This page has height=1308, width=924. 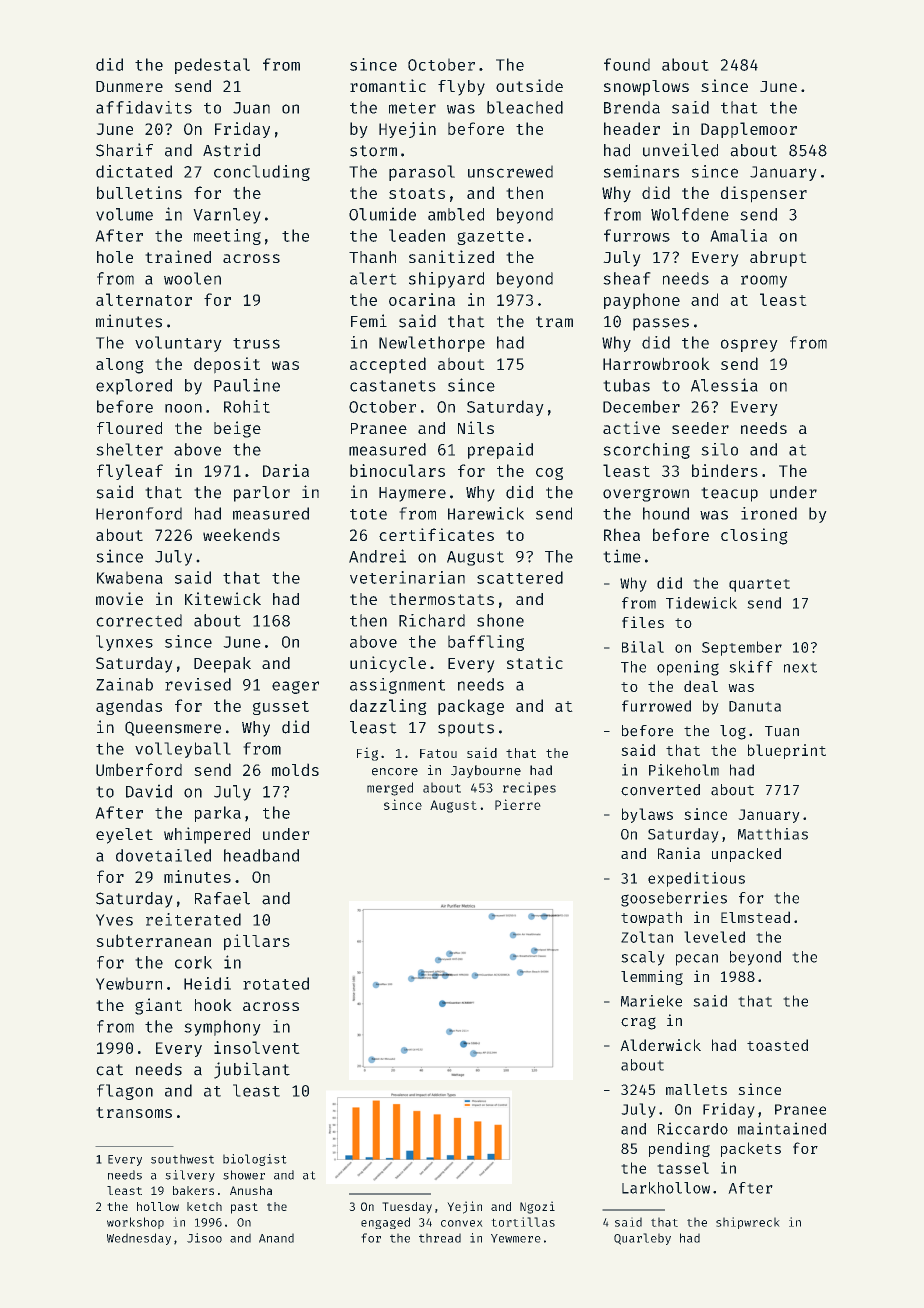 What do you see at coordinates (773, 834) in the page?
I see `Matthias` at bounding box center [773, 834].
